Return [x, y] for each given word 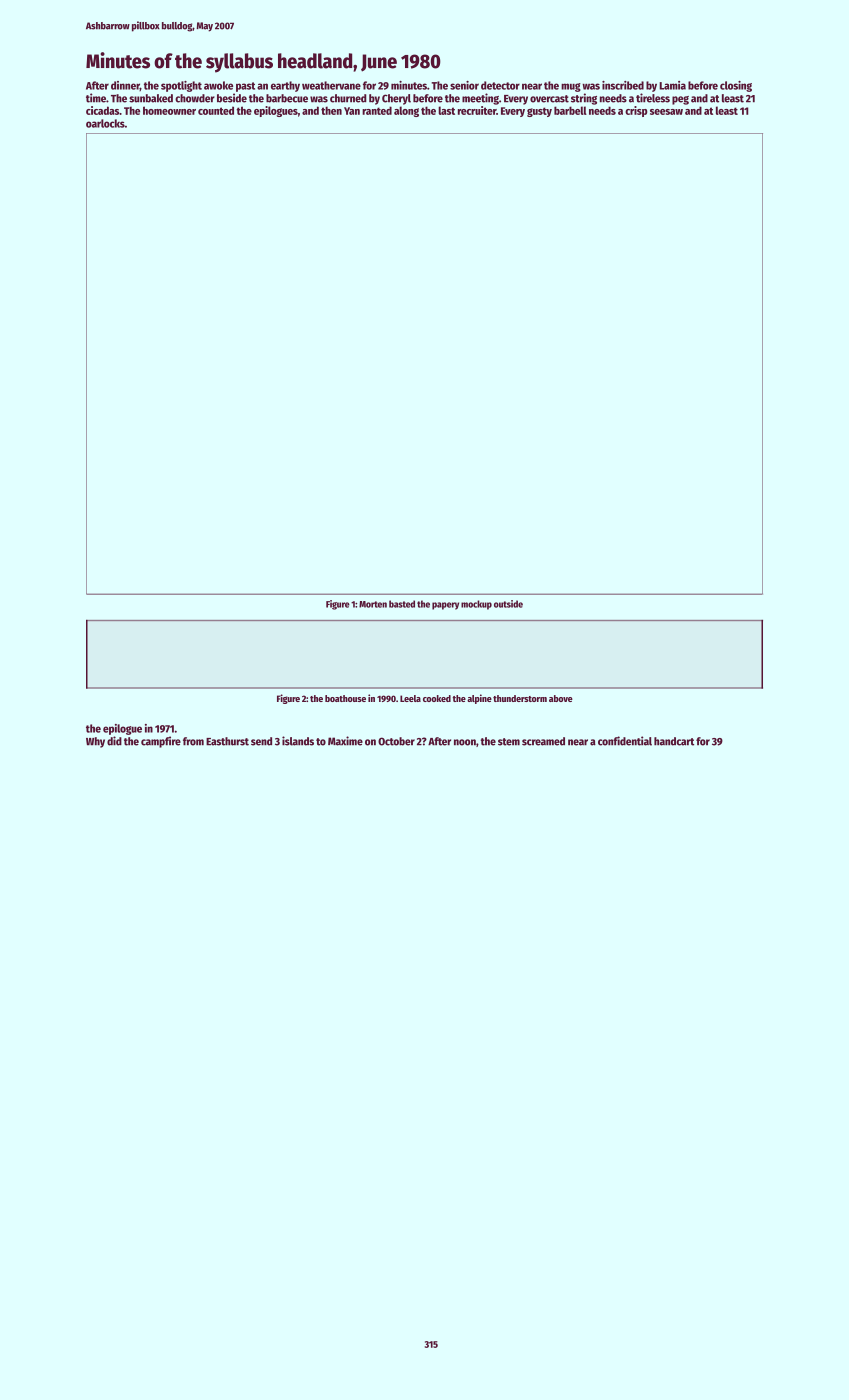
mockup [476, 605]
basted [402, 604]
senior [464, 85]
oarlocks [105, 123]
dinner [125, 86]
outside [508, 604]
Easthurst [227, 741]
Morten [373, 604]
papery [445, 606]
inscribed [623, 85]
